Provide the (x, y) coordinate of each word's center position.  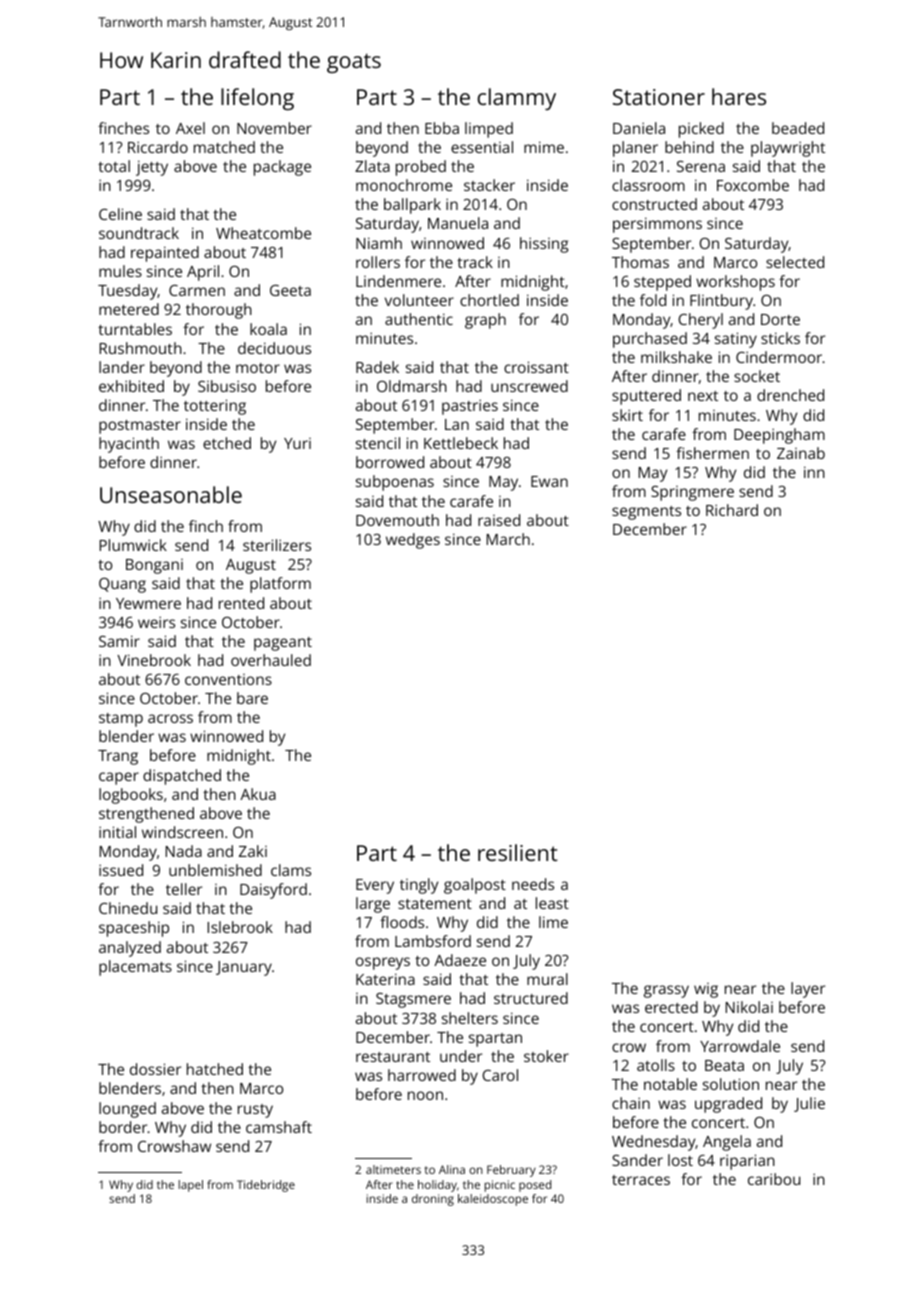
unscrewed (529, 386)
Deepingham (779, 436)
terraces (641, 1180)
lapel (191, 1186)
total (114, 166)
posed (535, 1186)
